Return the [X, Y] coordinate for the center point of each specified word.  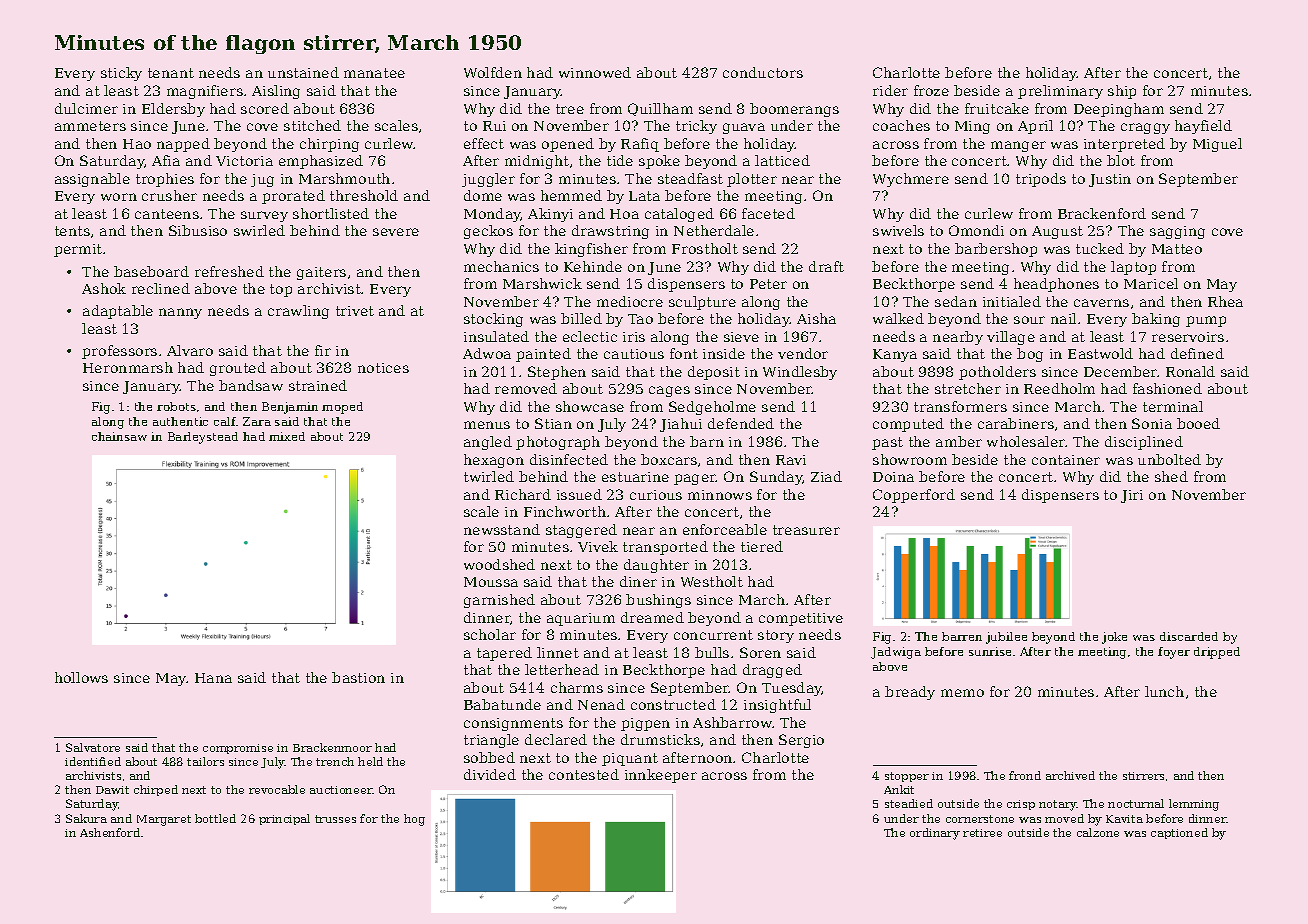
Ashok [104, 288]
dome [483, 195]
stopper [907, 777]
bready [910, 693]
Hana [213, 678]
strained [318, 385]
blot [1121, 160]
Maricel [1151, 283]
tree [570, 109]
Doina [893, 477]
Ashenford [110, 832]
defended [741, 423]
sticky [121, 74]
